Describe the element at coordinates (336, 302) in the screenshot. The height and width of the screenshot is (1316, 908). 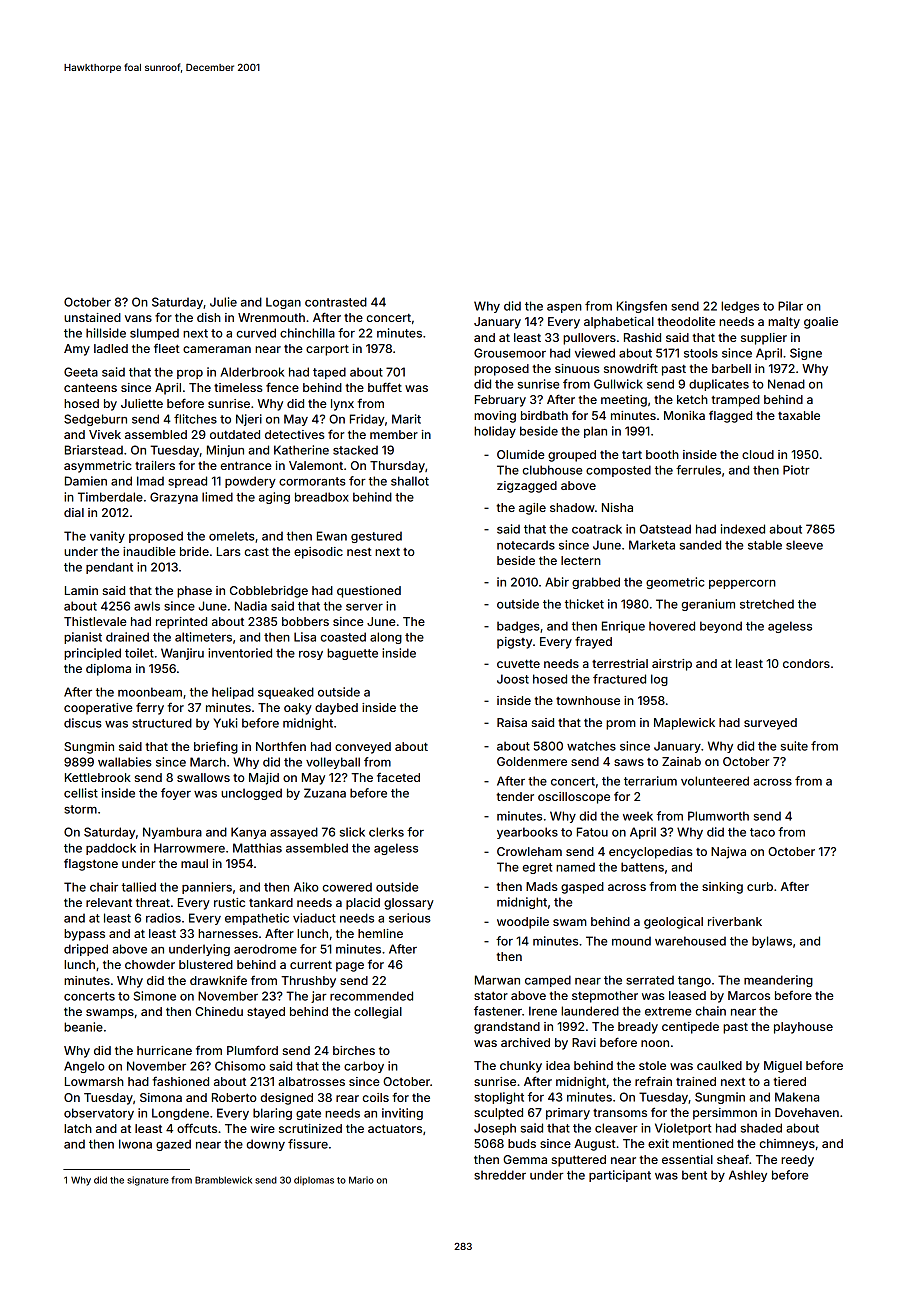
I see `contrasted` at that location.
